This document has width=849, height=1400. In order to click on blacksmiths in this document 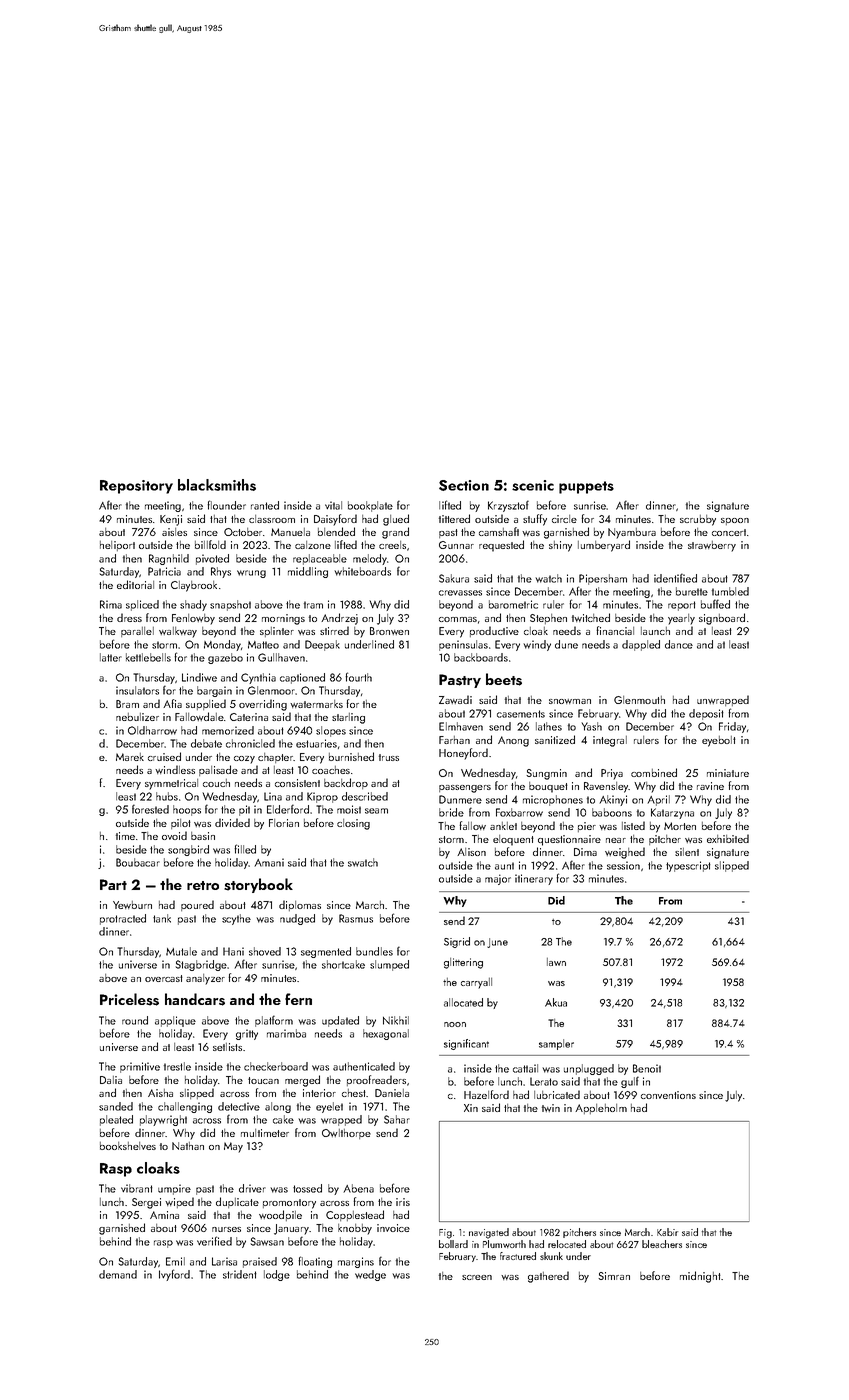, I will do `click(217, 485)`.
